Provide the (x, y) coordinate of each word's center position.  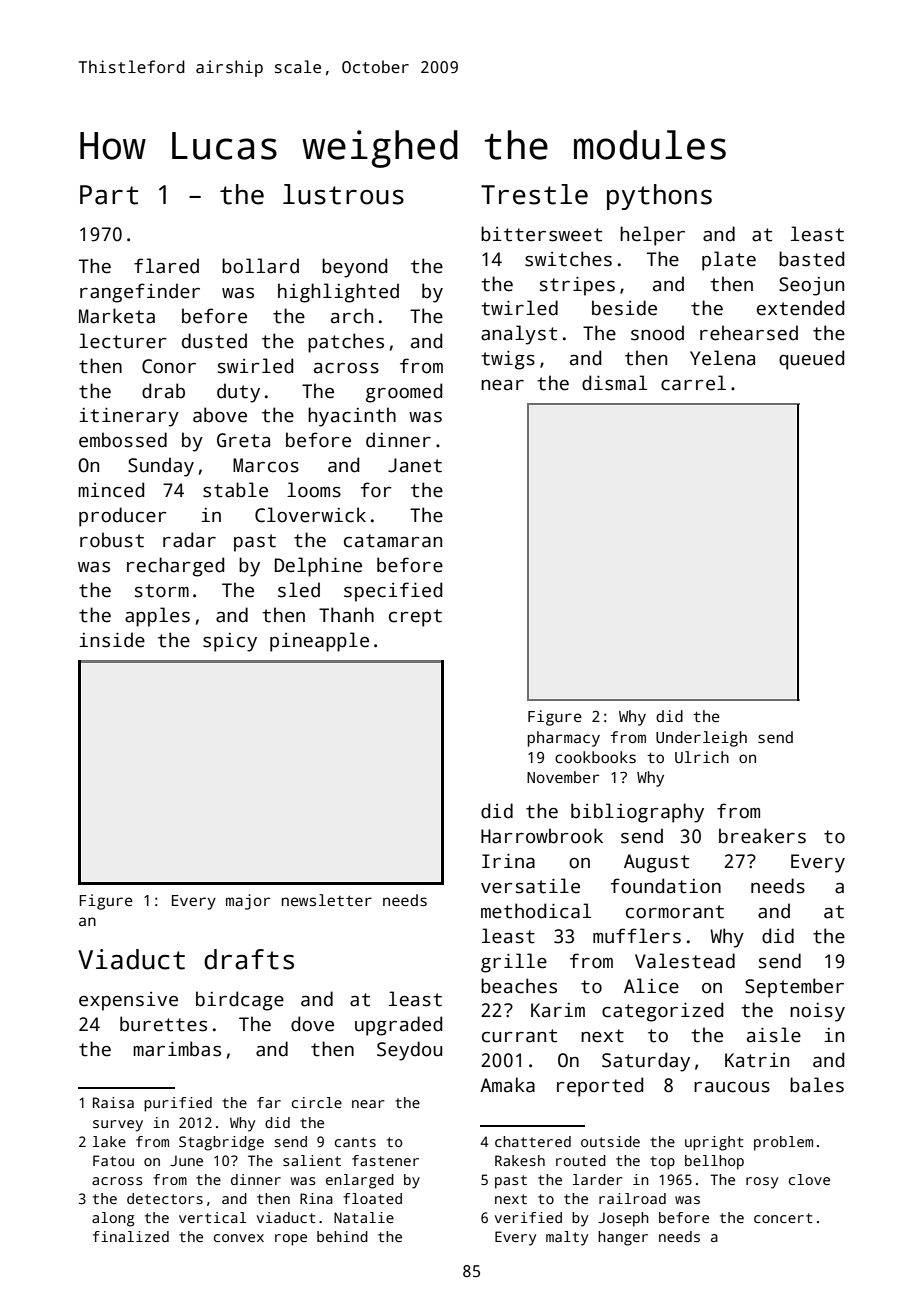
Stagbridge (221, 1143)
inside (112, 640)
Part (109, 195)
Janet (415, 465)
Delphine (318, 567)
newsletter (327, 900)
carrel (693, 383)
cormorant (675, 912)
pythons (659, 197)
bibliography (637, 813)
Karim (558, 1010)
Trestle (534, 194)
